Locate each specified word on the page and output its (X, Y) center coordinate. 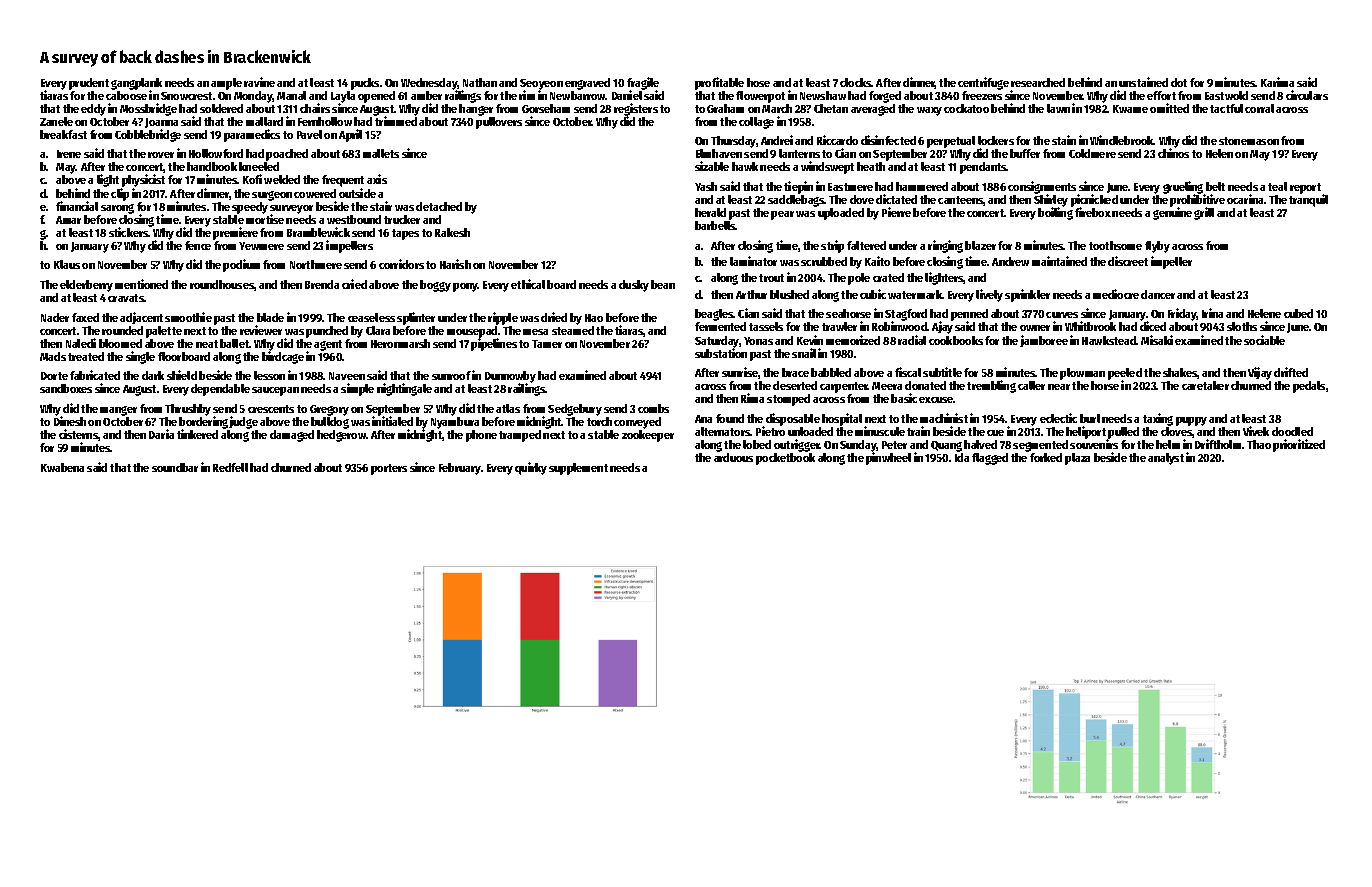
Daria (161, 434)
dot (1179, 82)
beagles (714, 315)
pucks (365, 84)
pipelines (494, 344)
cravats (126, 298)
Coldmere (1092, 153)
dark (153, 375)
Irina (1212, 313)
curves (1062, 315)
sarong (117, 209)
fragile (643, 83)
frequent (343, 181)
